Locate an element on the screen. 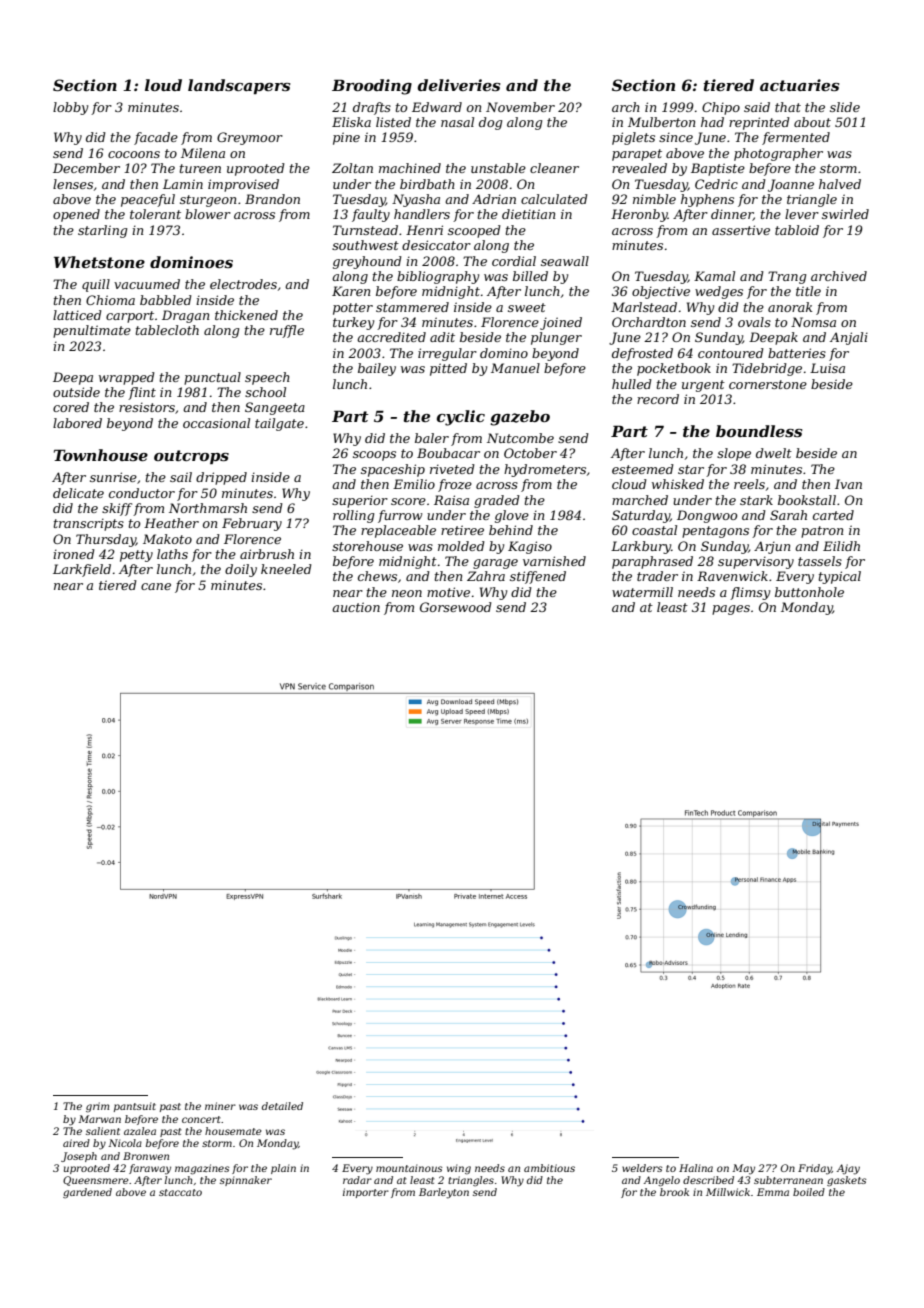 The height and width of the screenshot is (1308, 924). bailey is located at coordinates (377, 369).
